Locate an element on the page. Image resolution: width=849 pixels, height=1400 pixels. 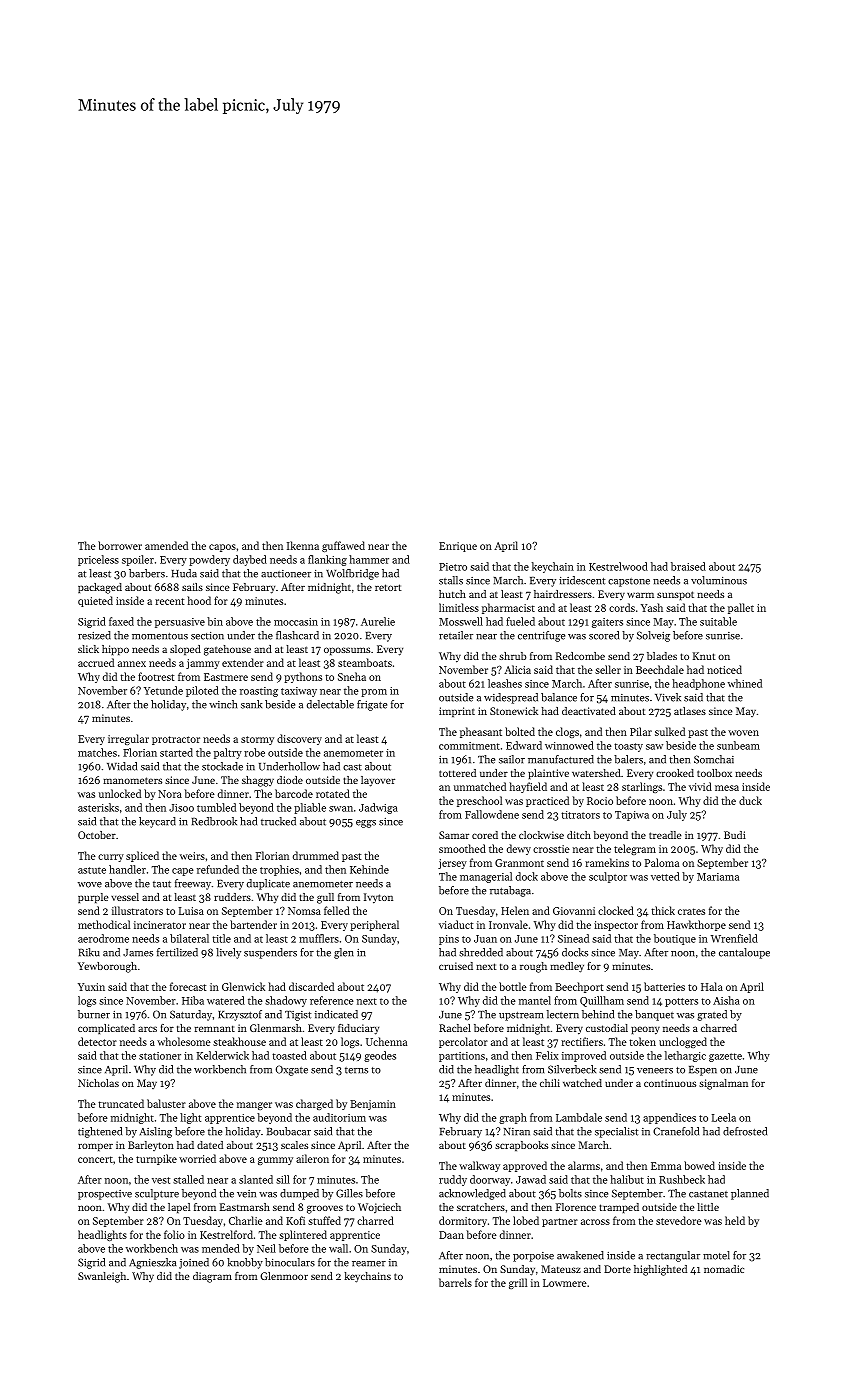
pallet is located at coordinates (741, 608).
